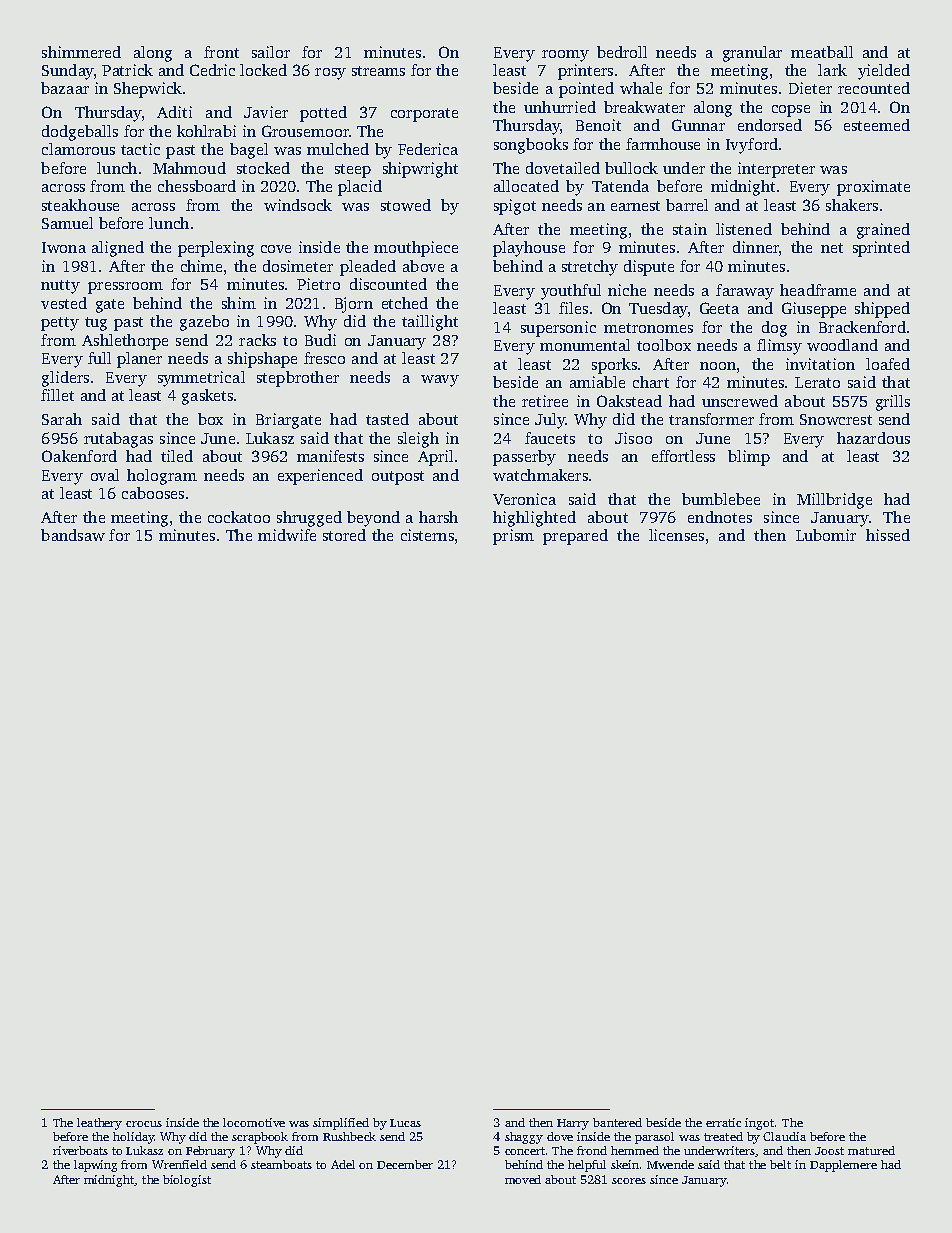 Image resolution: width=952 pixels, height=1233 pixels. I want to click on riverboats, so click(80, 1150).
